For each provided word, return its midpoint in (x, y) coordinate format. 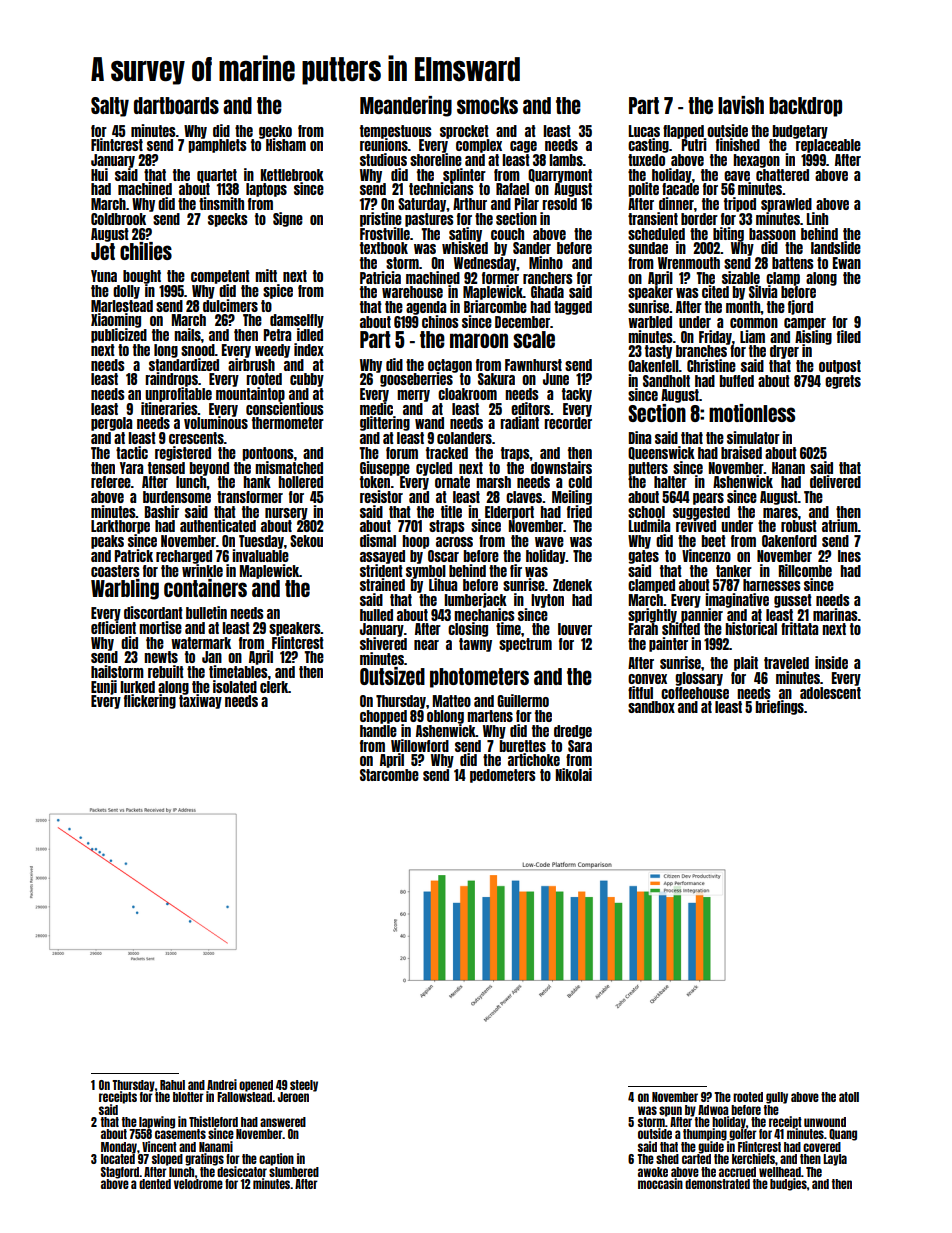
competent (220, 277)
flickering (150, 701)
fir (516, 570)
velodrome (198, 1183)
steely (304, 1086)
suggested (701, 513)
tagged (573, 308)
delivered (835, 481)
